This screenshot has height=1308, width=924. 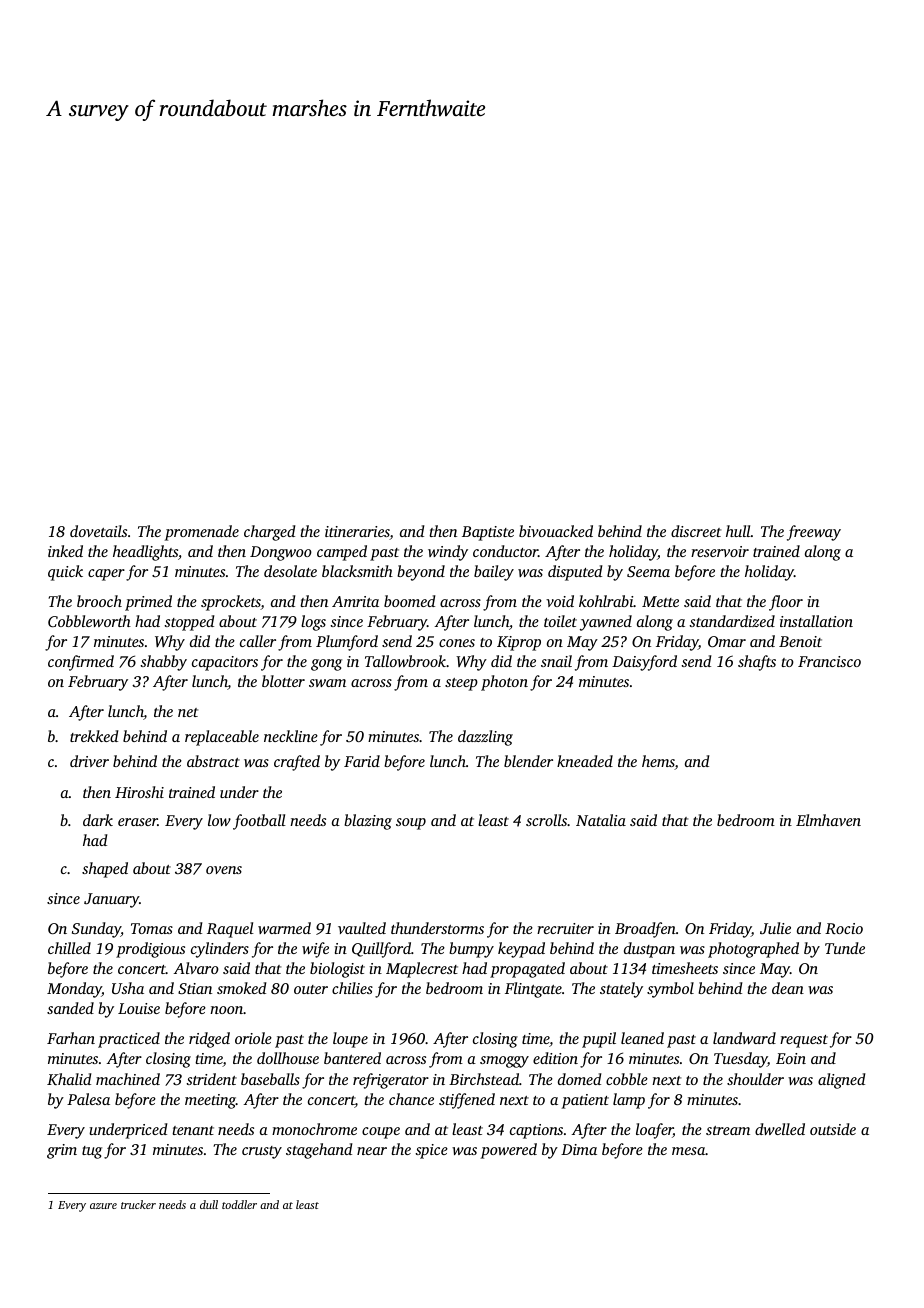 What do you see at coordinates (494, 573) in the screenshot?
I see `bailey` at bounding box center [494, 573].
